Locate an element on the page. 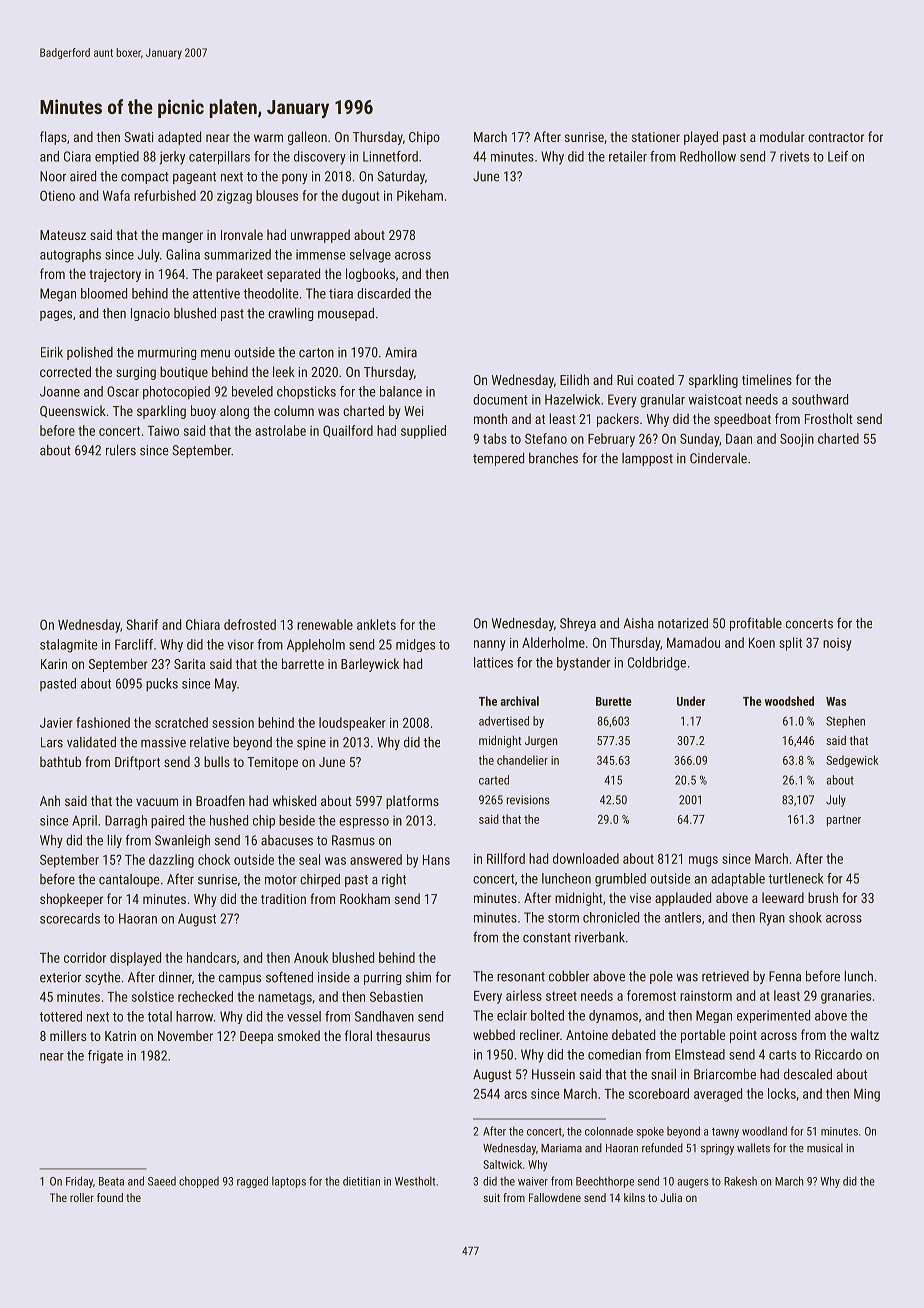 The height and width of the document is (1308, 924). Mariama is located at coordinates (561, 1148).
